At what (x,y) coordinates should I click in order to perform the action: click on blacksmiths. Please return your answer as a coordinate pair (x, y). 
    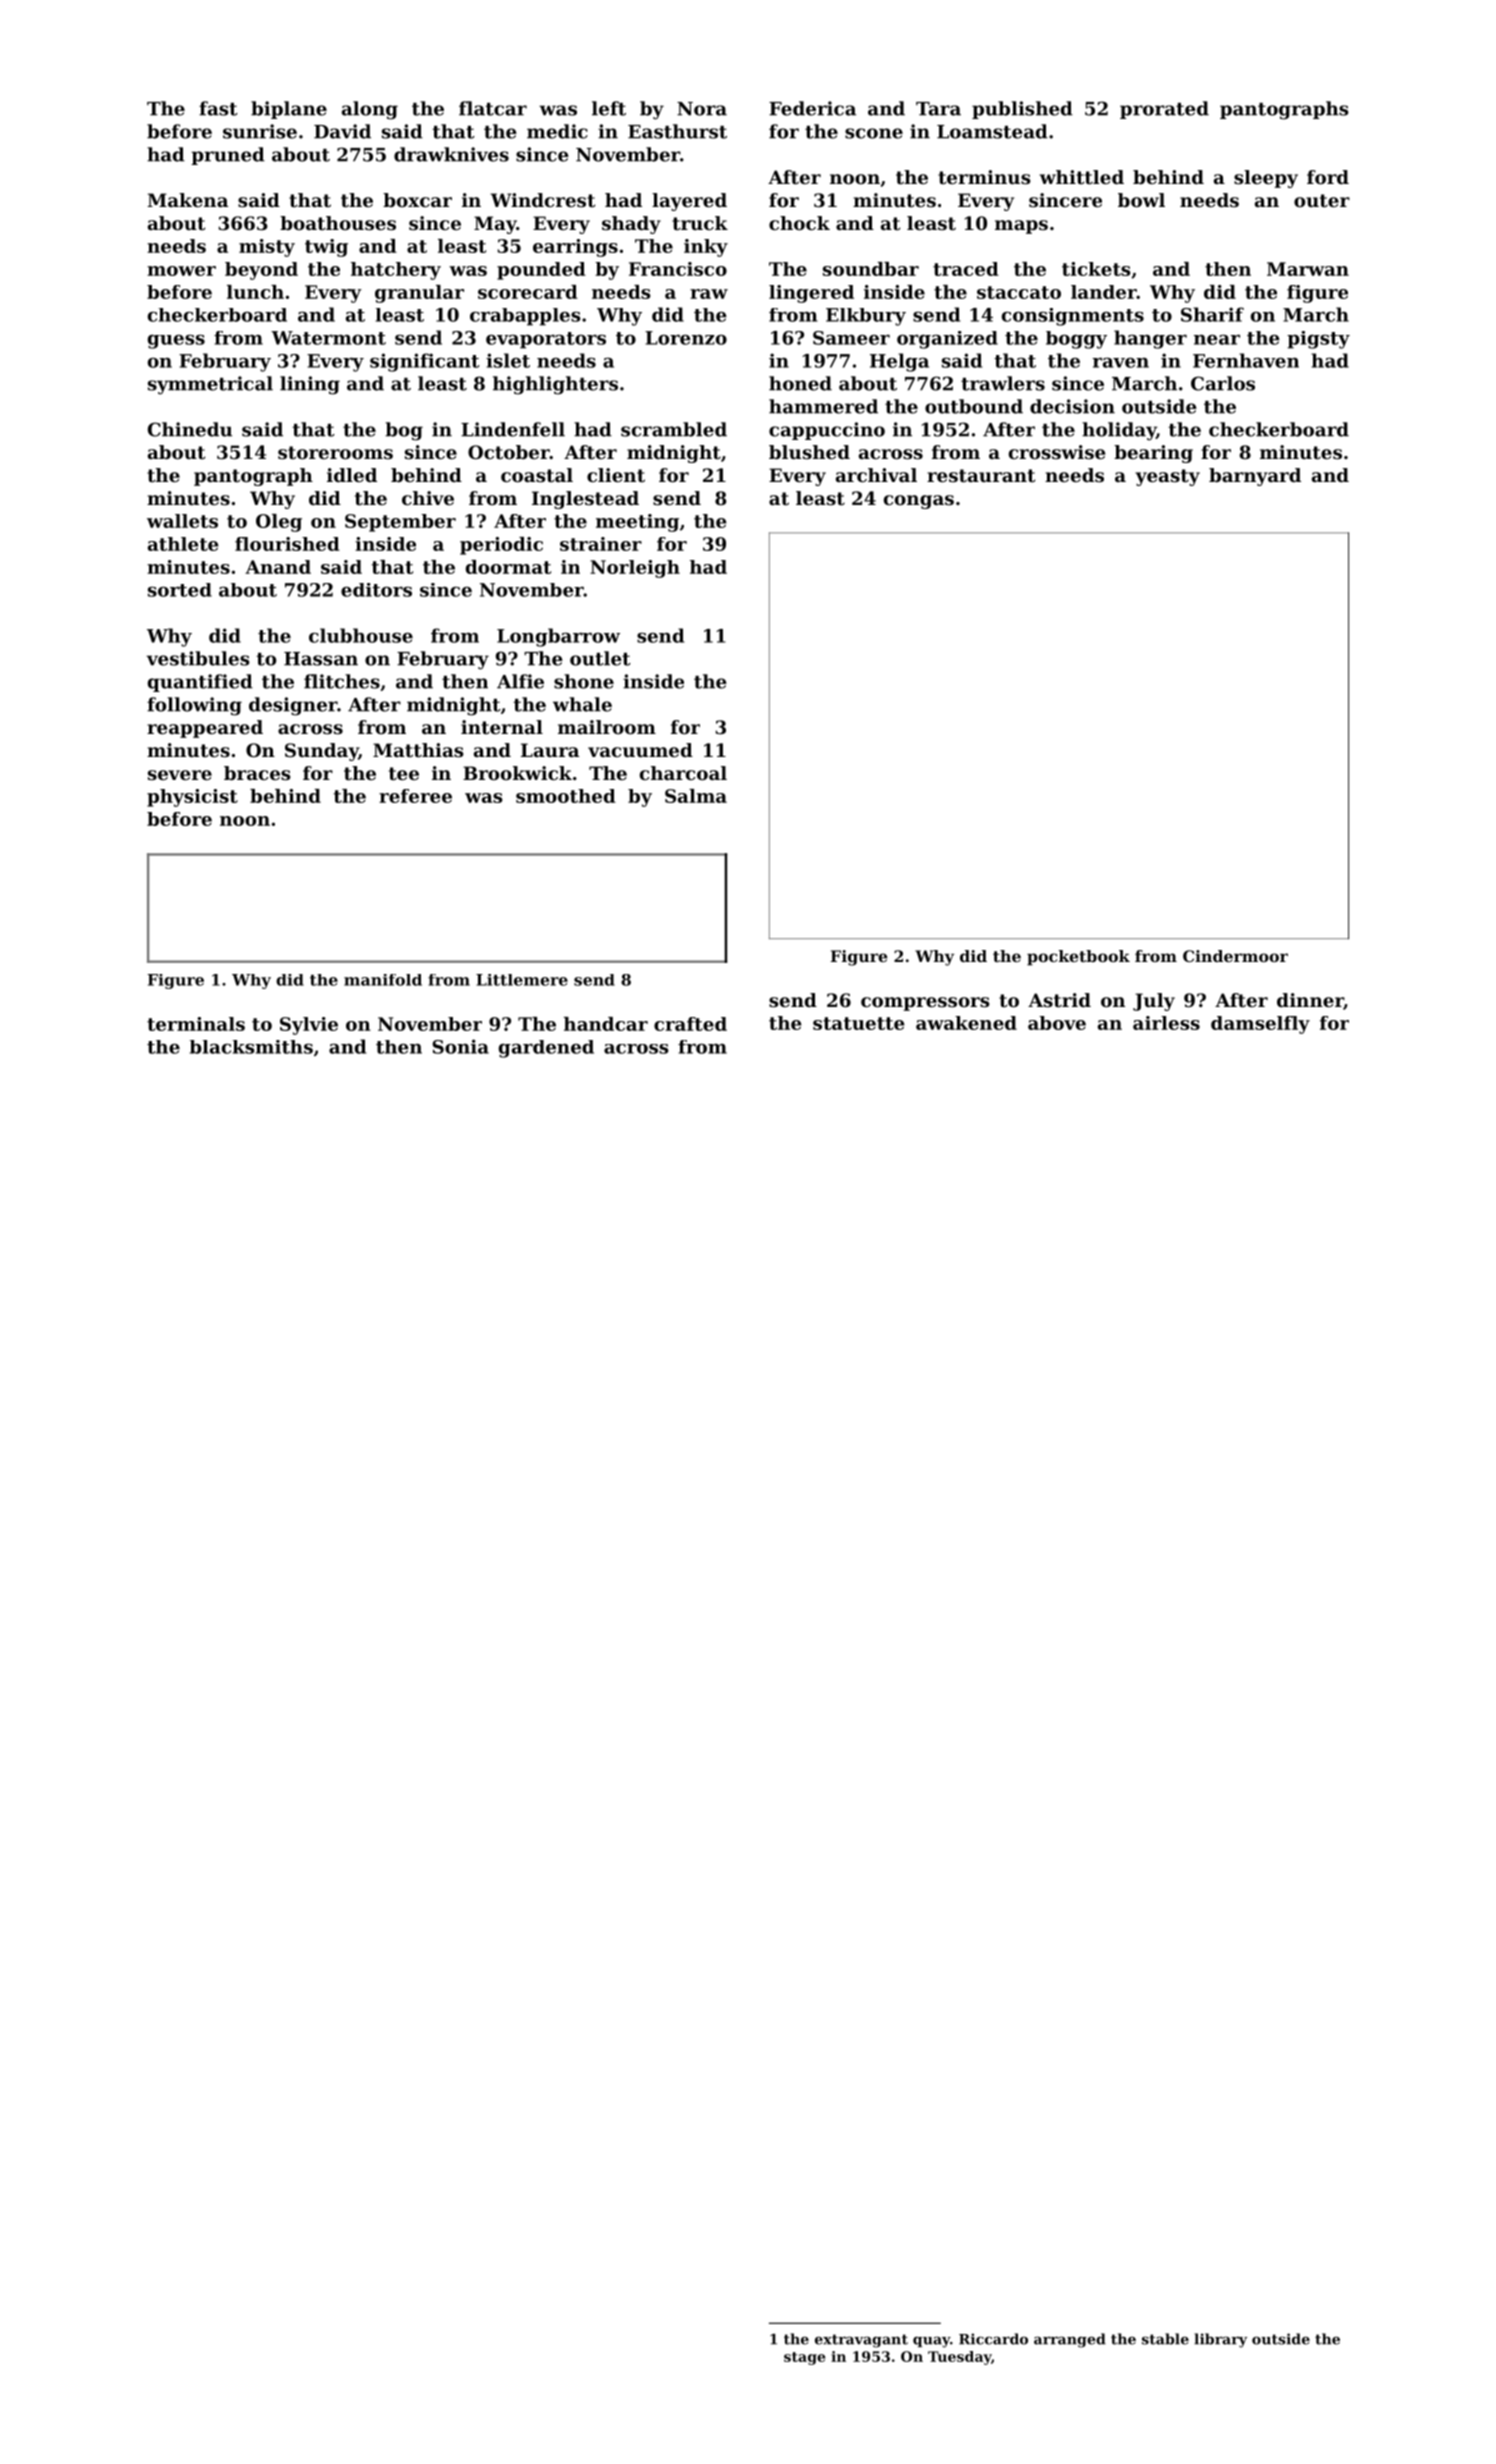
    Looking at the image, I should click on (251, 1047).
